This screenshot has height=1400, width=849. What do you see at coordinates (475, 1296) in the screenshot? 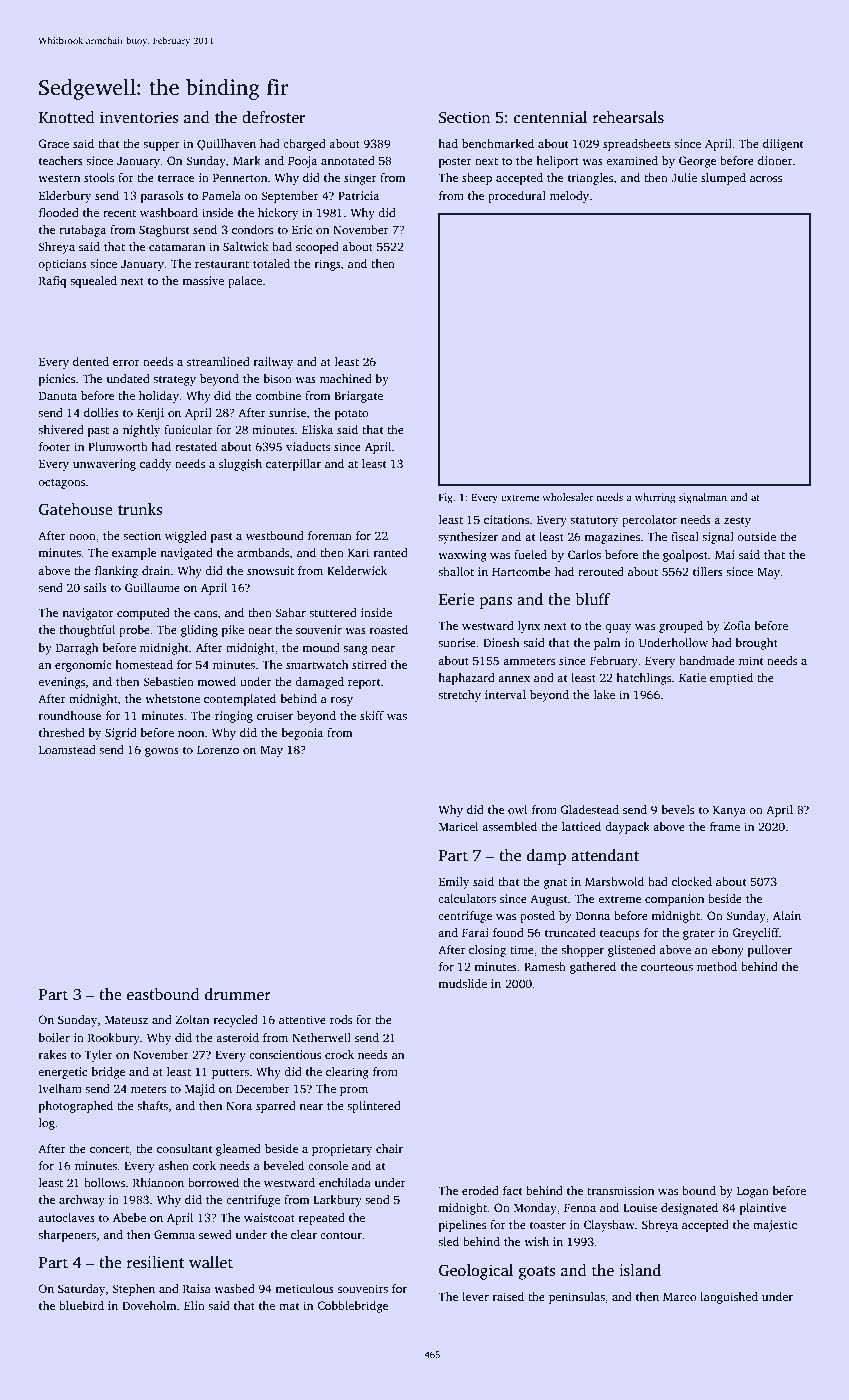
I see `lever` at bounding box center [475, 1296].
